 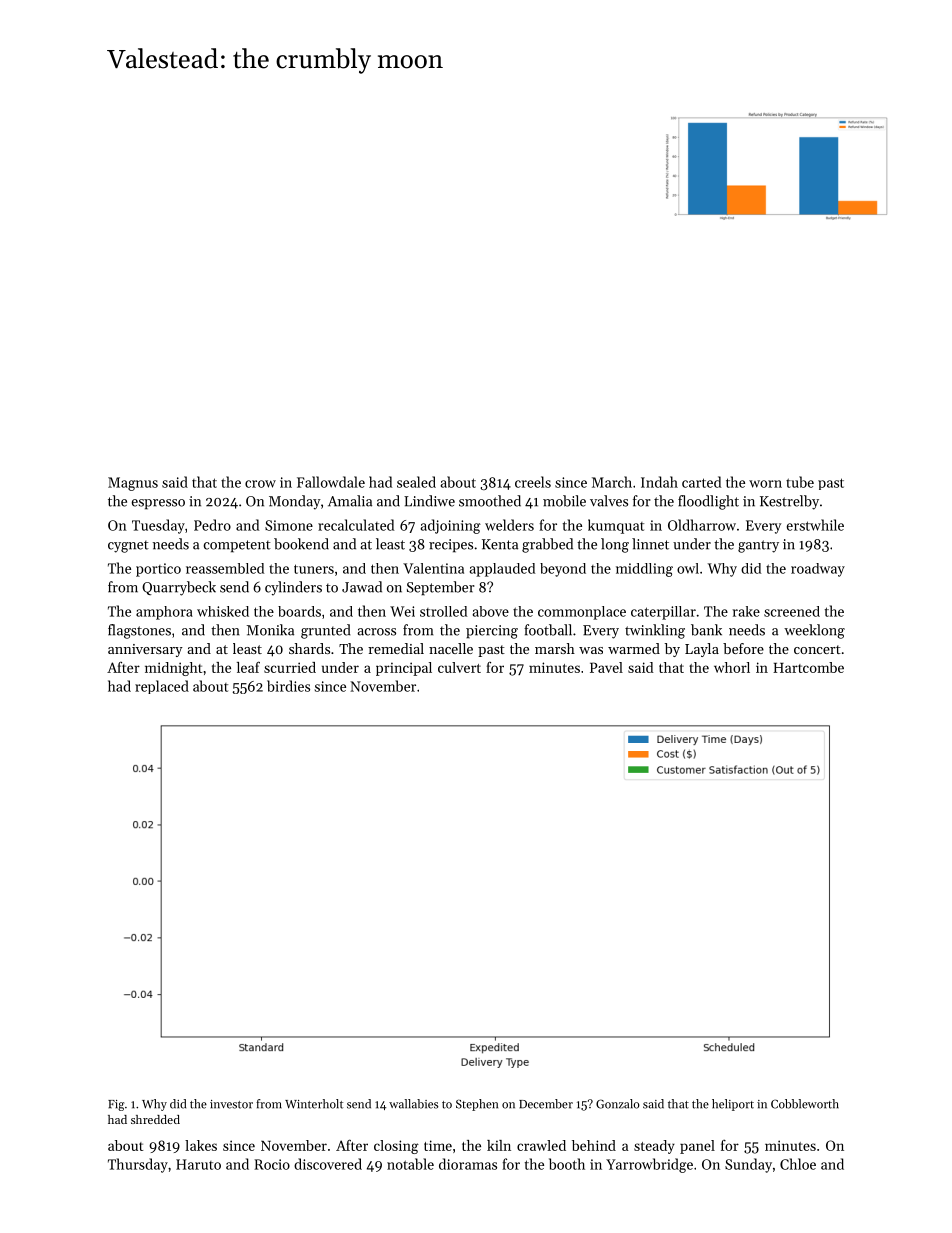 What do you see at coordinates (413, 1104) in the screenshot?
I see `wallabies` at bounding box center [413, 1104].
